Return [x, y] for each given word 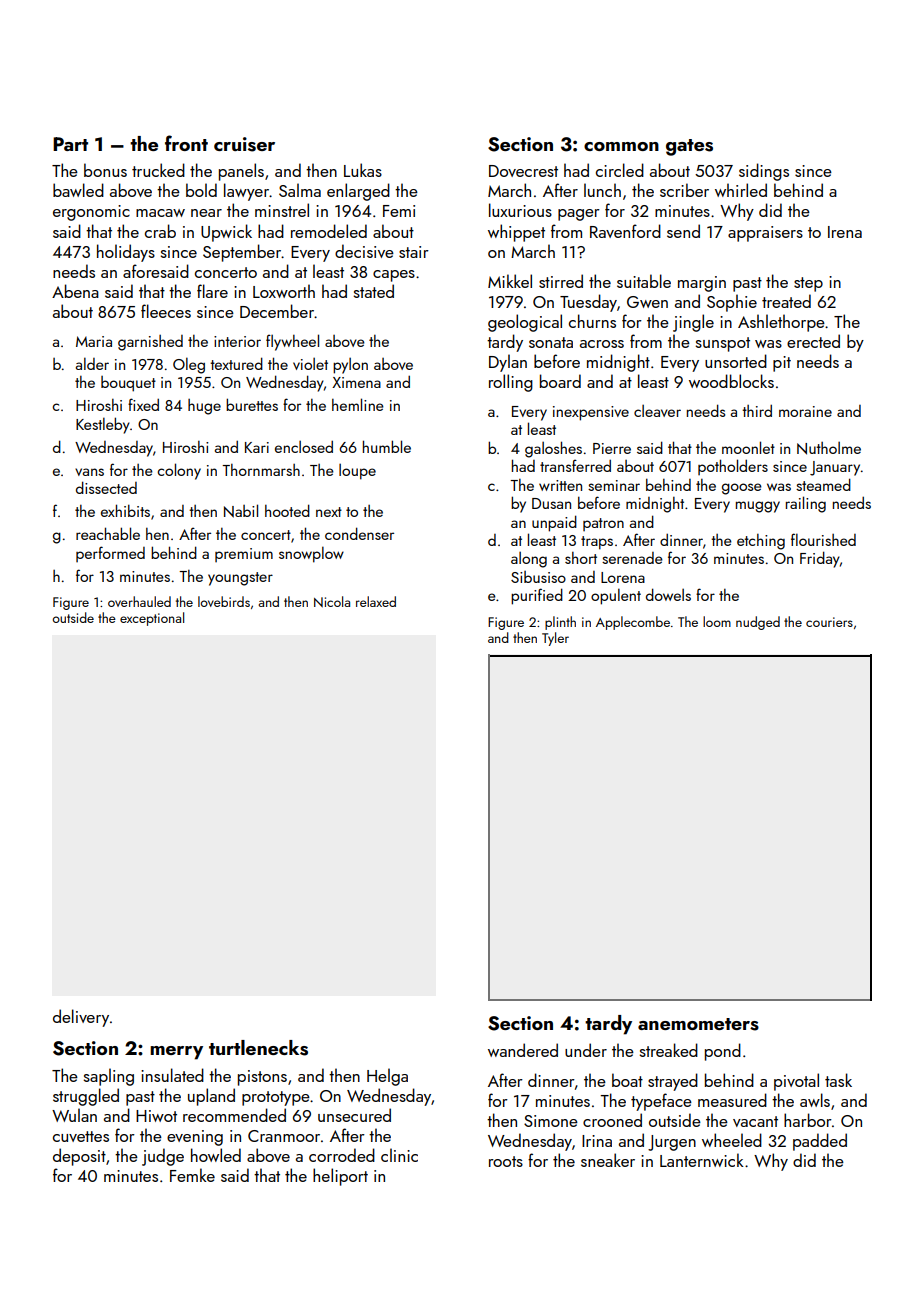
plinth [560, 623]
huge [204, 407]
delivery [81, 1018]
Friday [820, 559]
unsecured [354, 1115]
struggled [86, 1097]
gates [689, 147]
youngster [240, 579]
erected [813, 341]
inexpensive [591, 413]
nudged [758, 623]
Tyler [555, 639]
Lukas [363, 170]
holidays [126, 253]
